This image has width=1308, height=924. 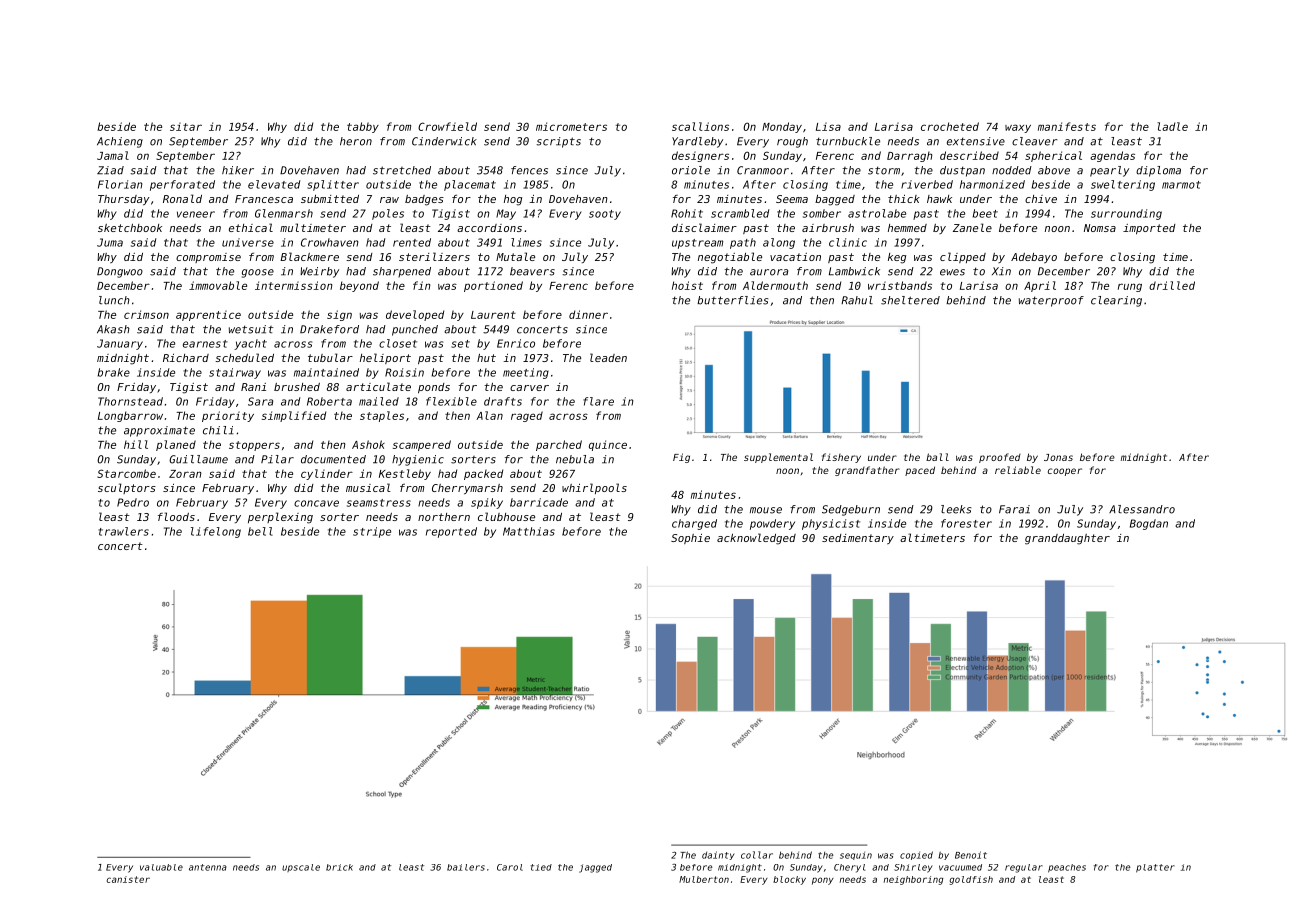 What do you see at coordinates (916, 855) in the image?
I see `copied` at bounding box center [916, 855].
